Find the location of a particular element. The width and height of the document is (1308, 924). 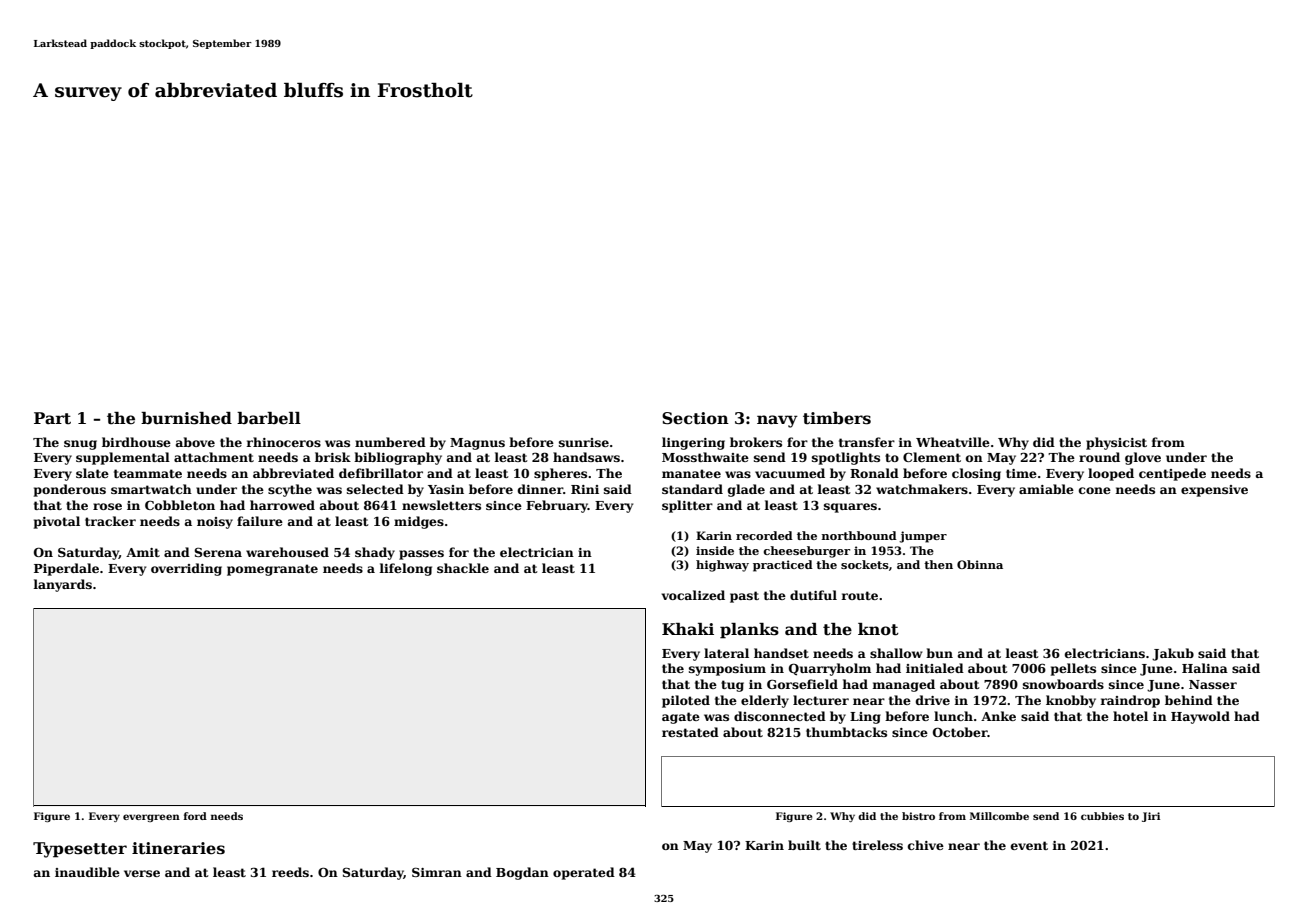

Khaki is located at coordinates (688, 629).
